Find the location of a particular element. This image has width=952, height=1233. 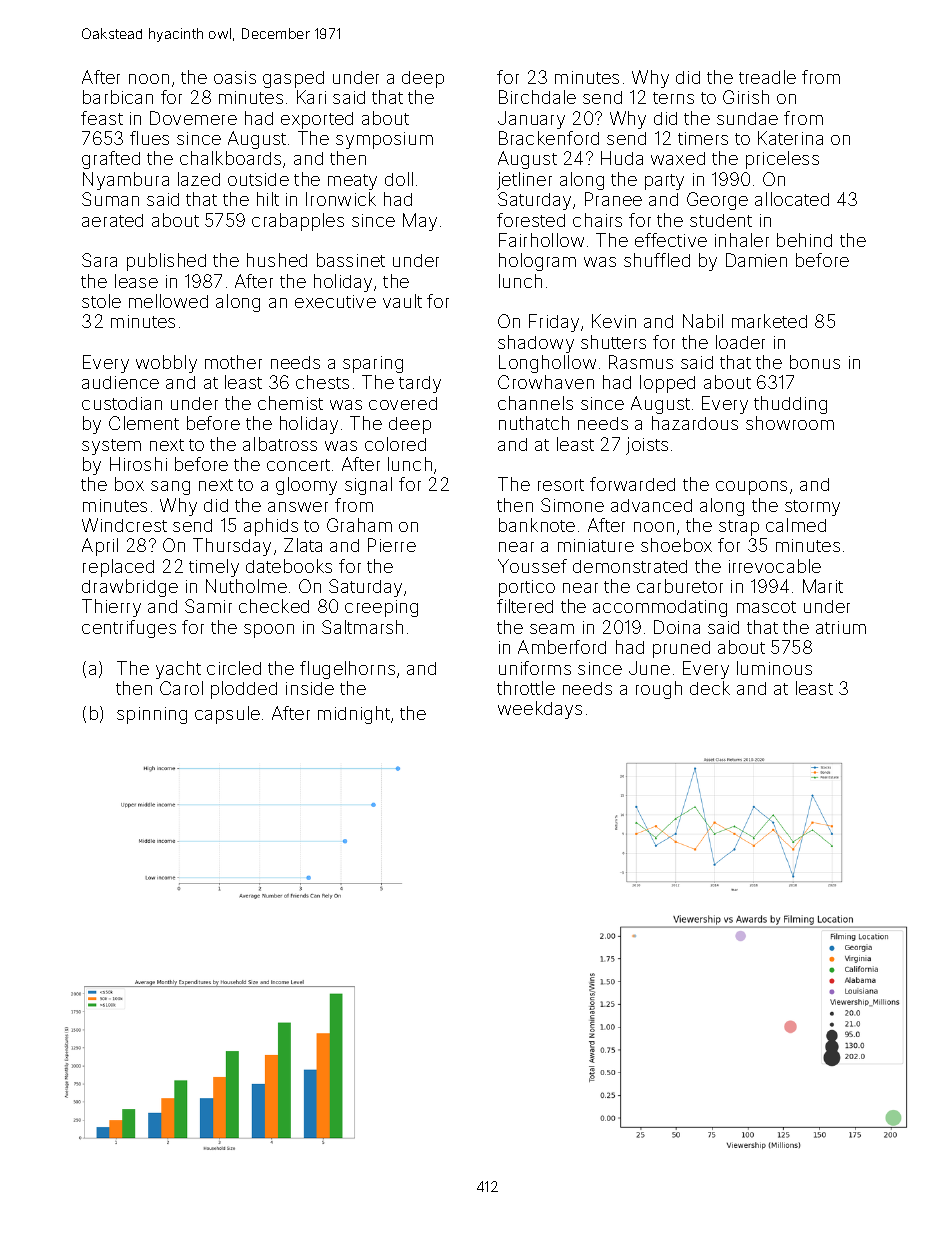

treadle is located at coordinates (767, 77).
